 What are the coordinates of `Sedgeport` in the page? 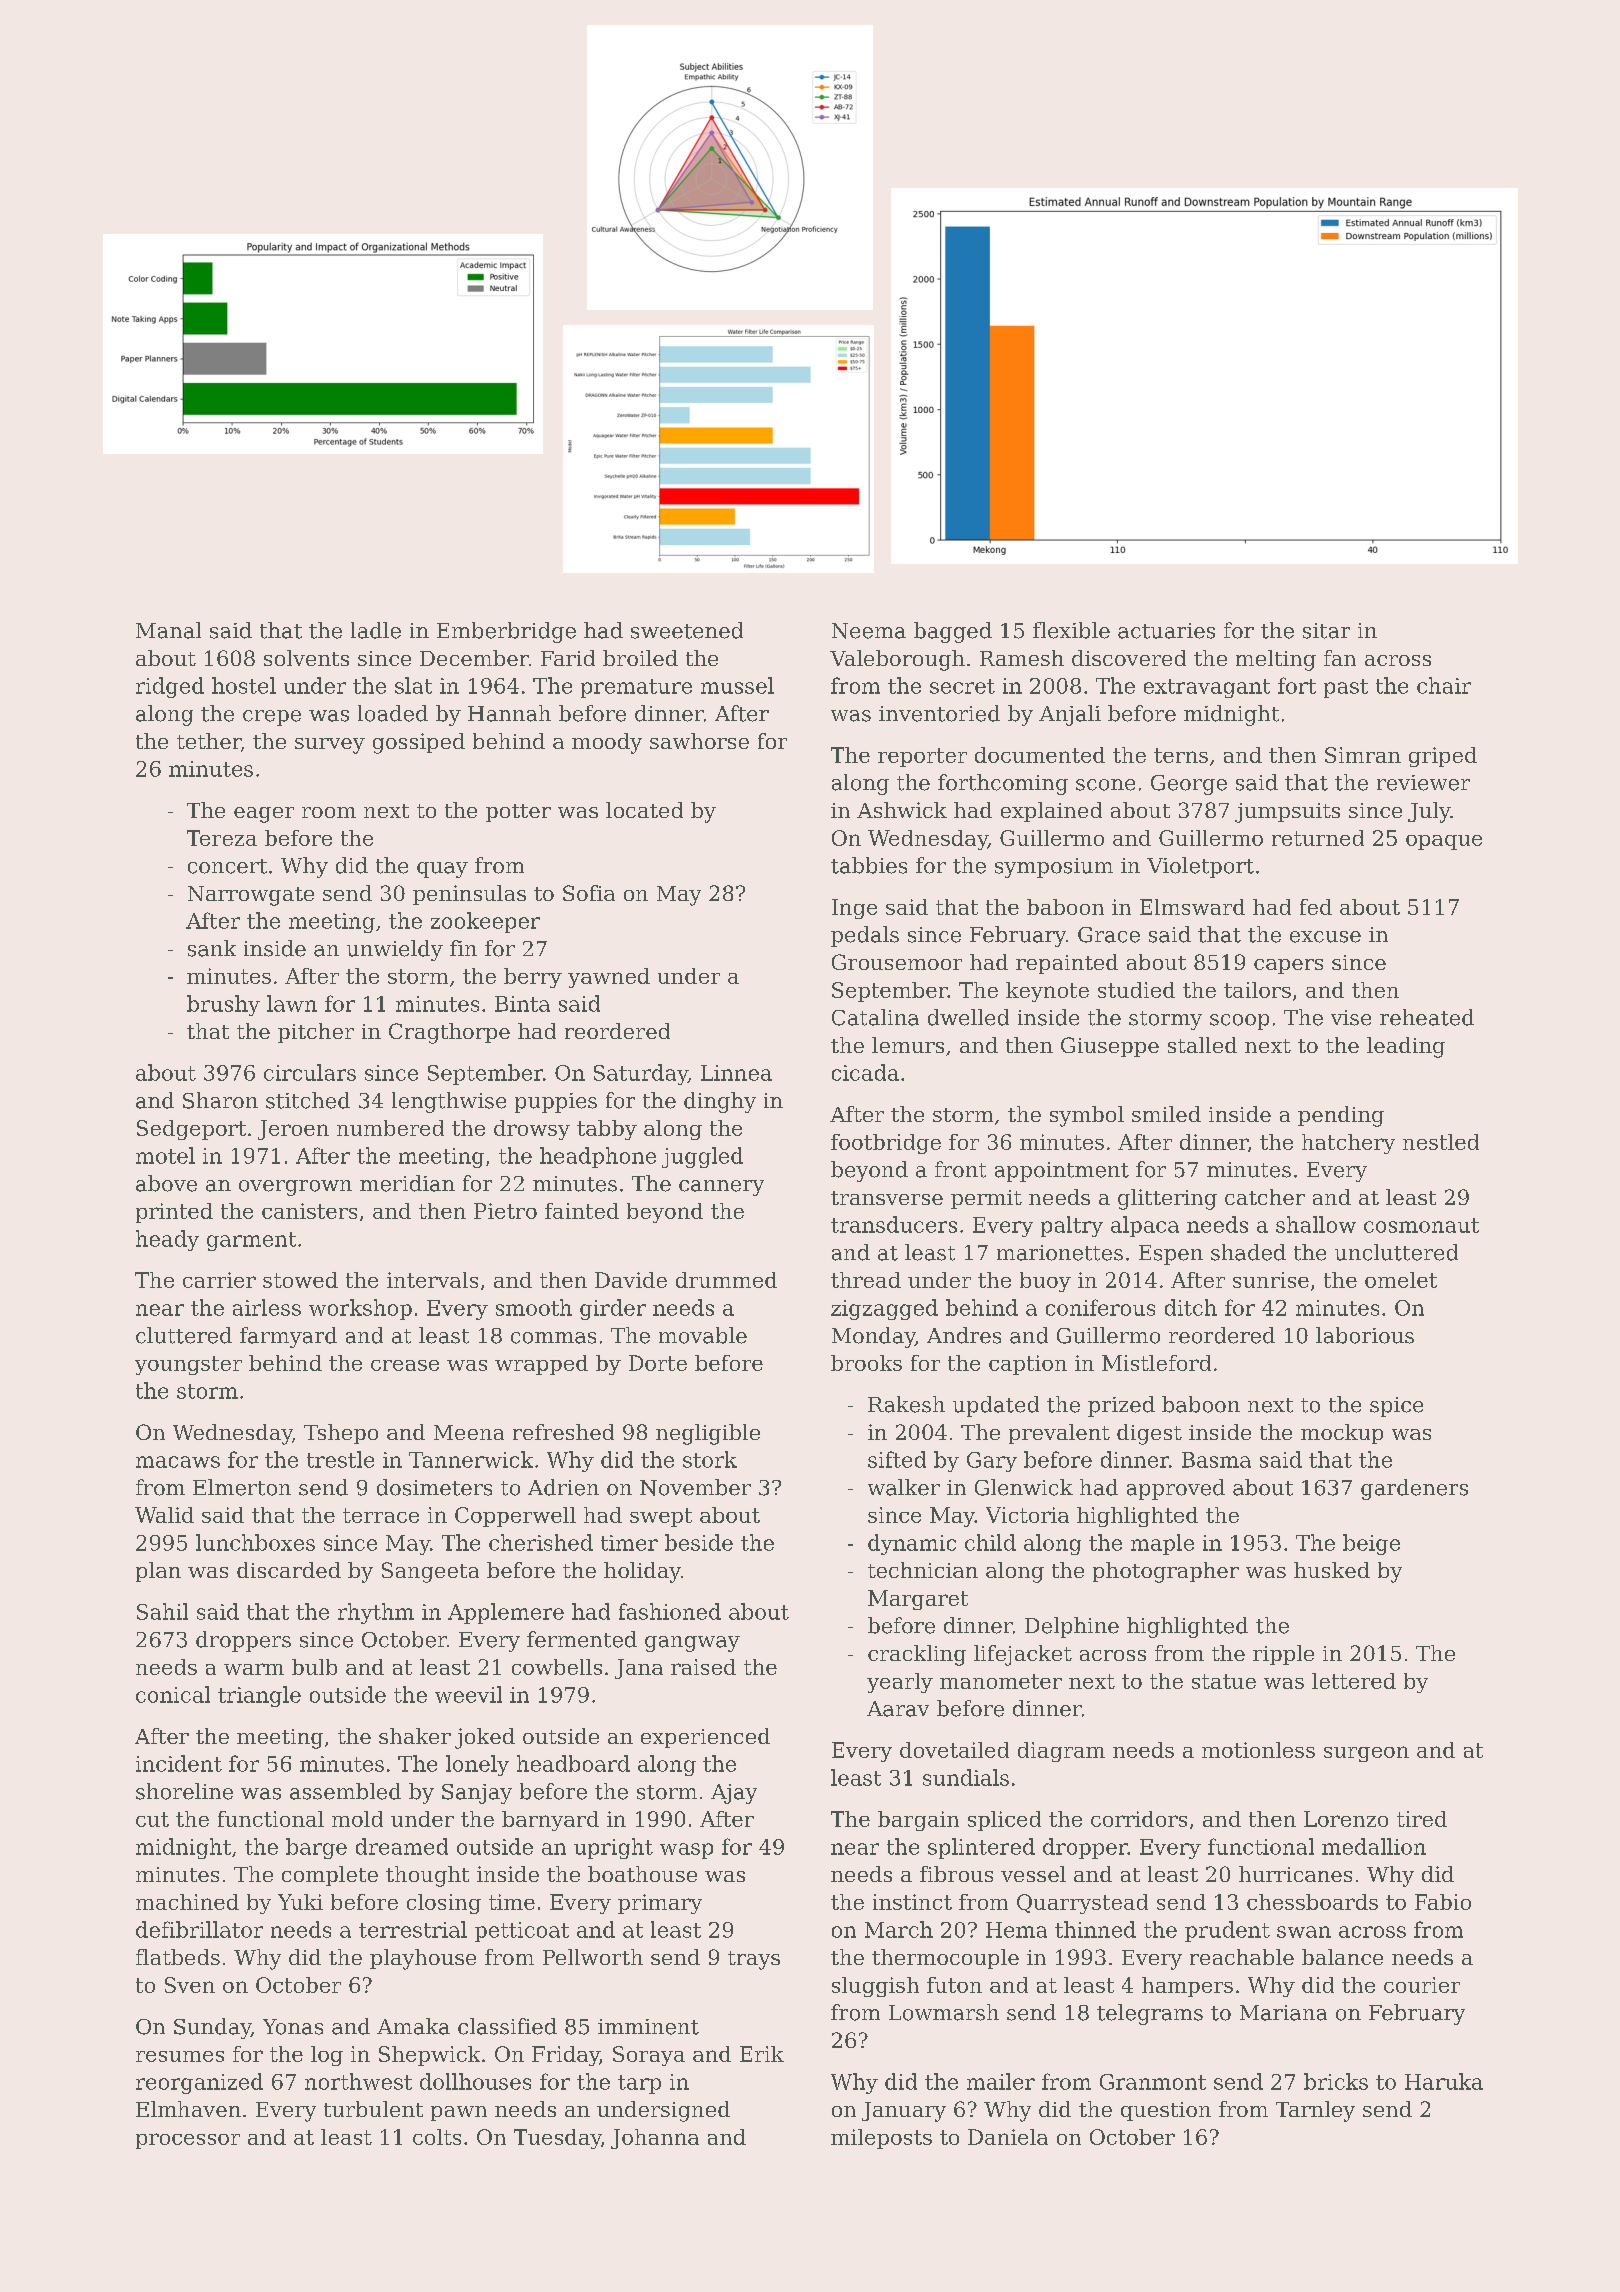 It's located at (191, 1130).
